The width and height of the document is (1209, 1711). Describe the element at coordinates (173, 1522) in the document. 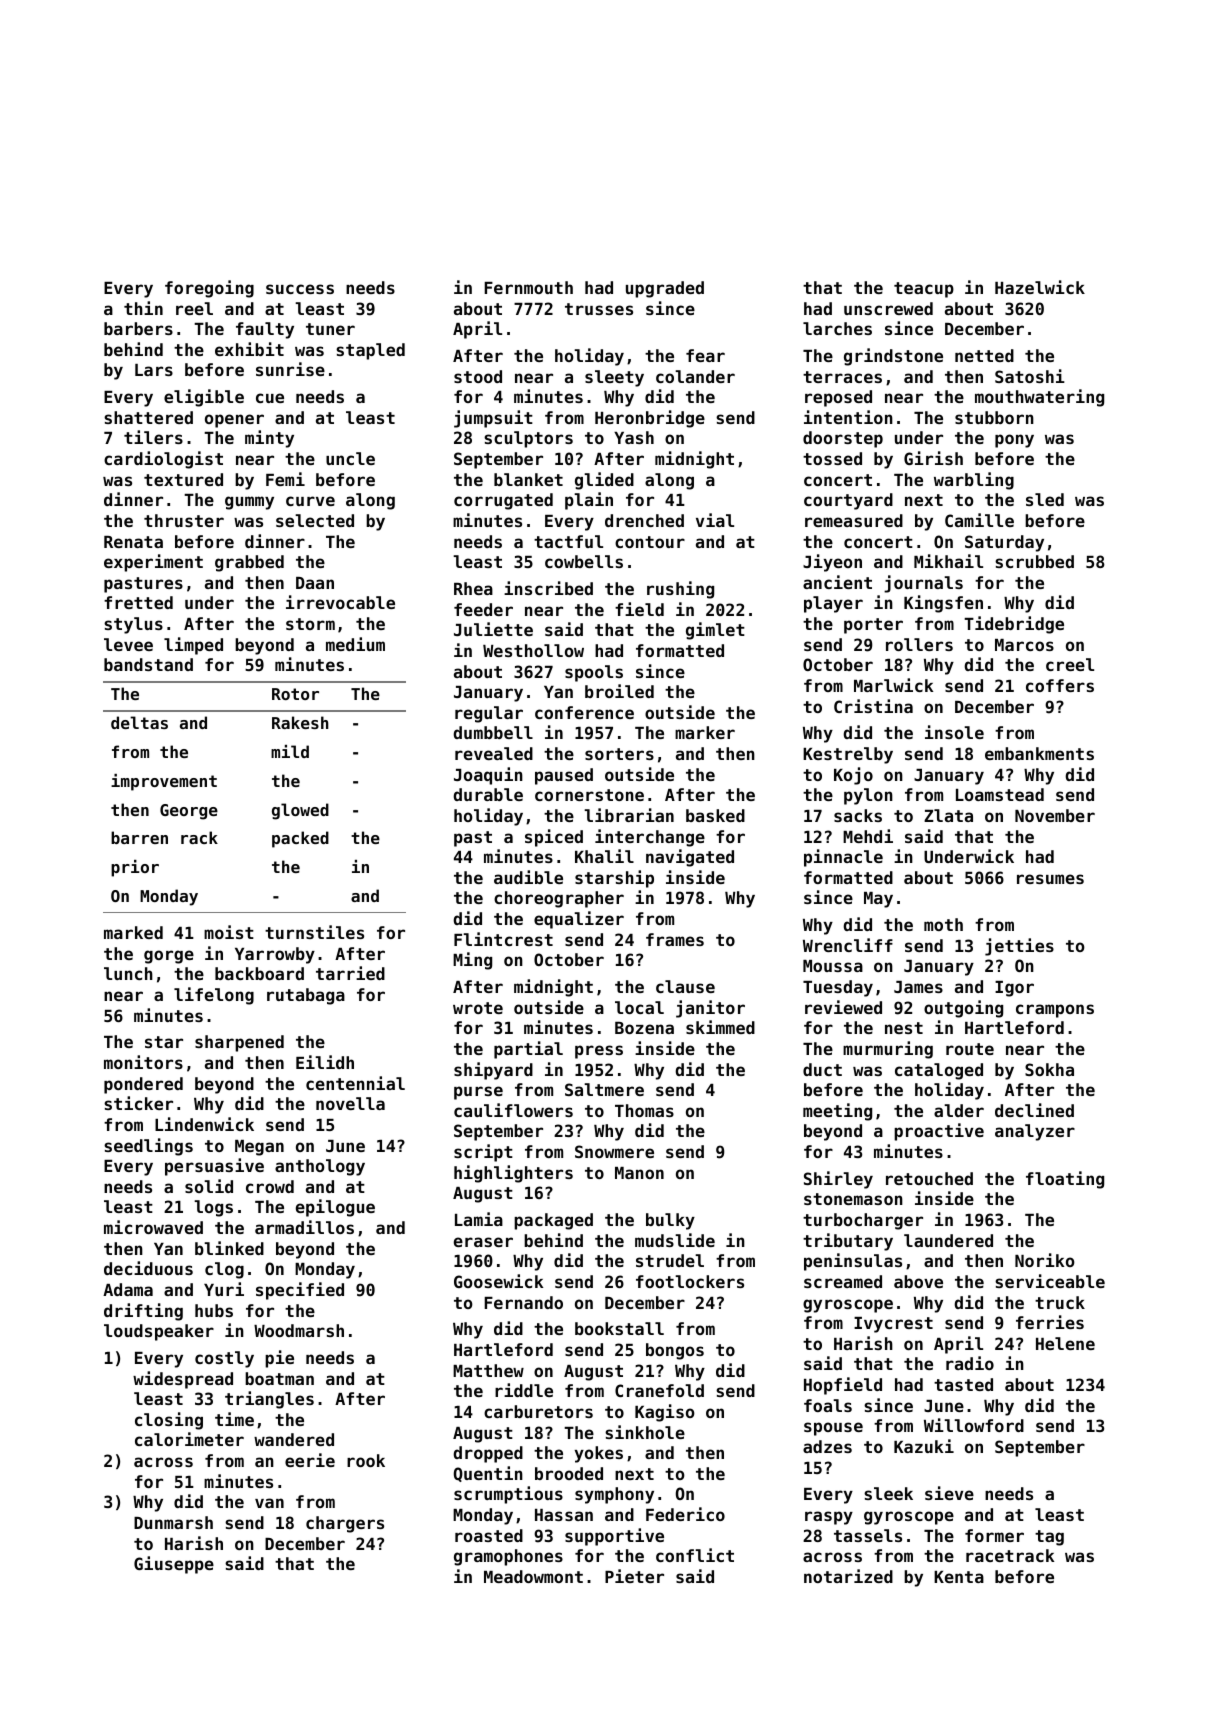

I see `Dunmarsh` at that location.
